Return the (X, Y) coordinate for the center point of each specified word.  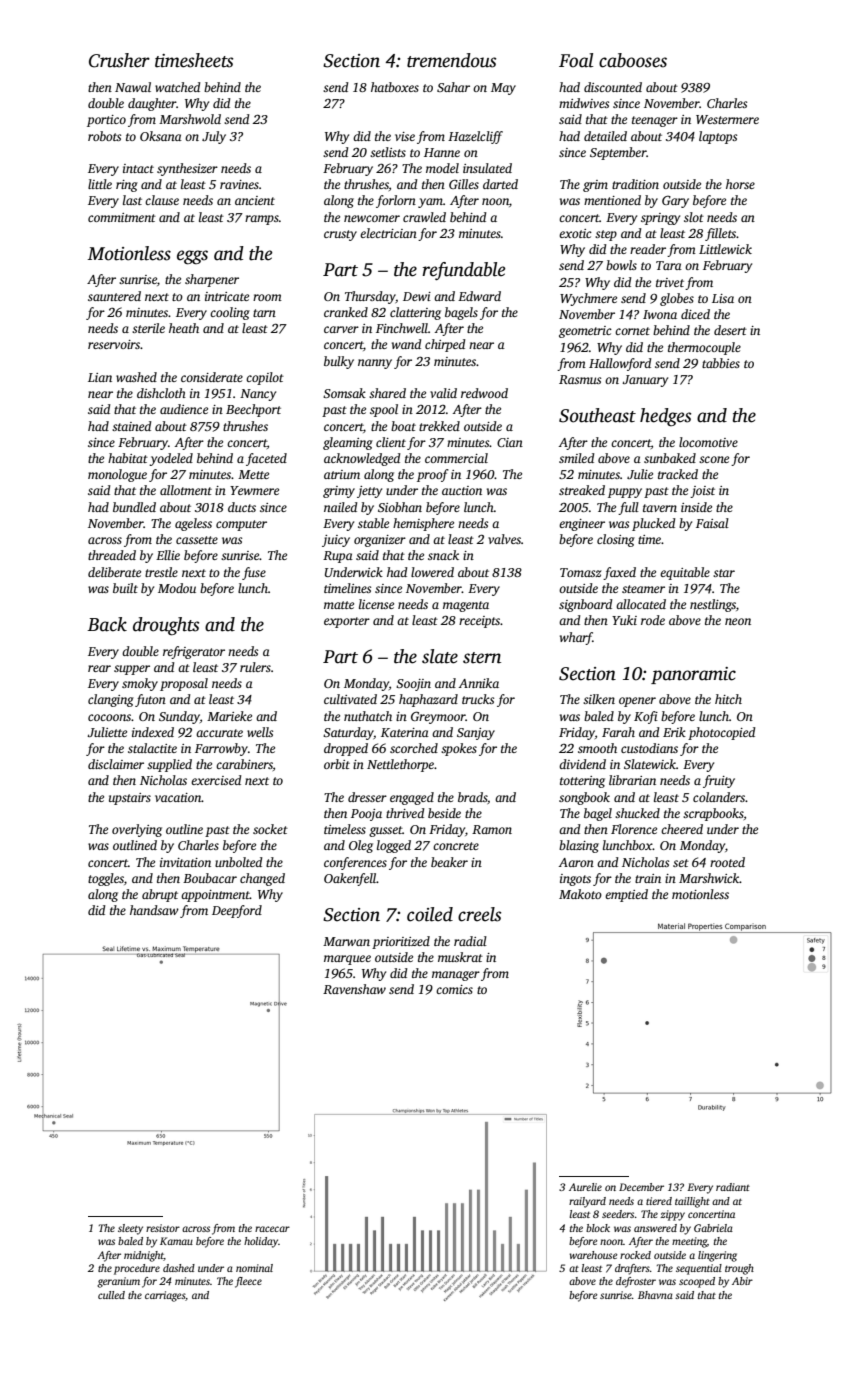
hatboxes (395, 87)
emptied (626, 895)
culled (111, 1295)
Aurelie (585, 1187)
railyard (587, 1202)
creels (479, 914)
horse (740, 184)
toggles (106, 879)
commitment (122, 217)
